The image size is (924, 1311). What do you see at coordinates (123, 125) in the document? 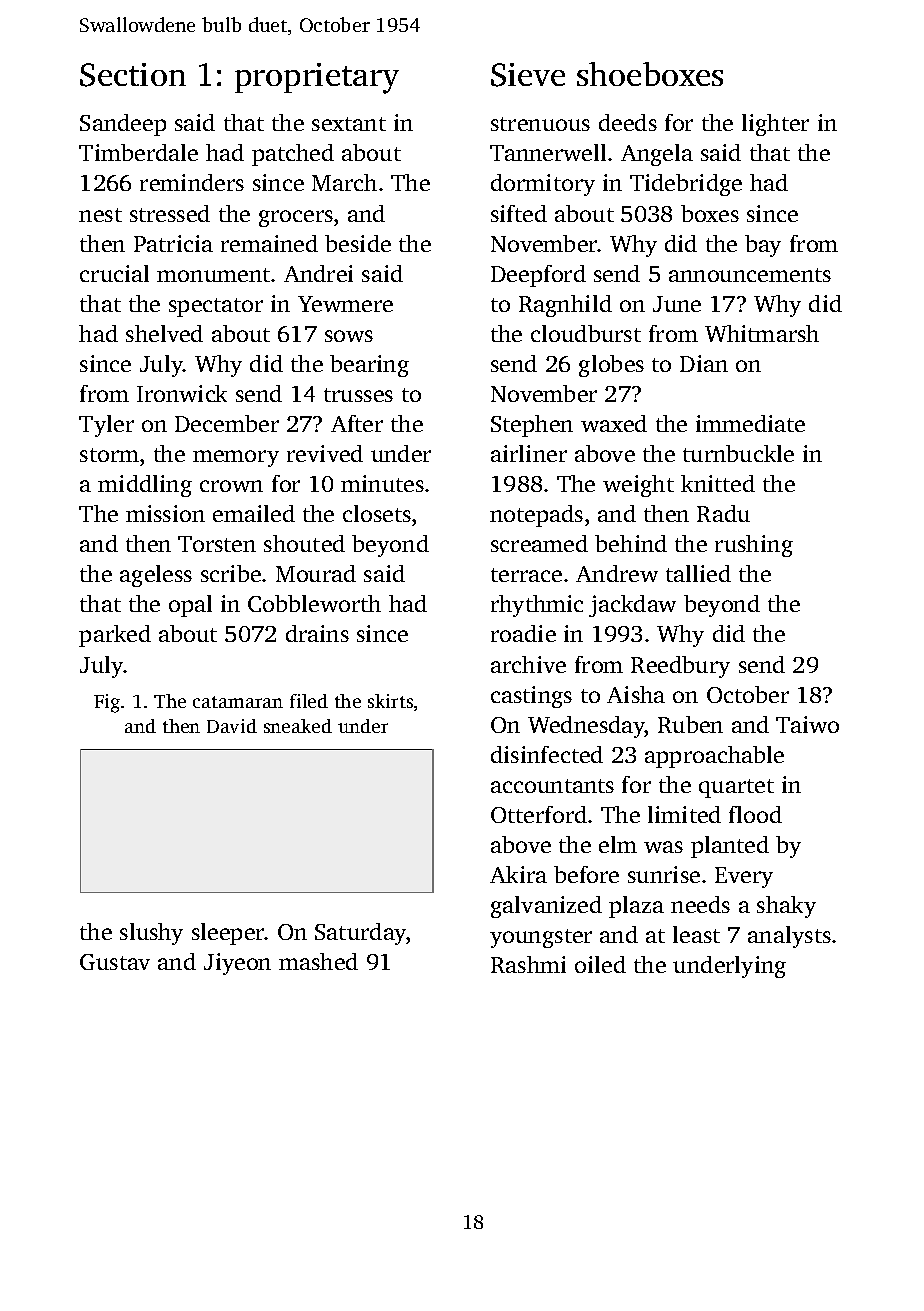
I see `Sandeep` at bounding box center [123, 125].
